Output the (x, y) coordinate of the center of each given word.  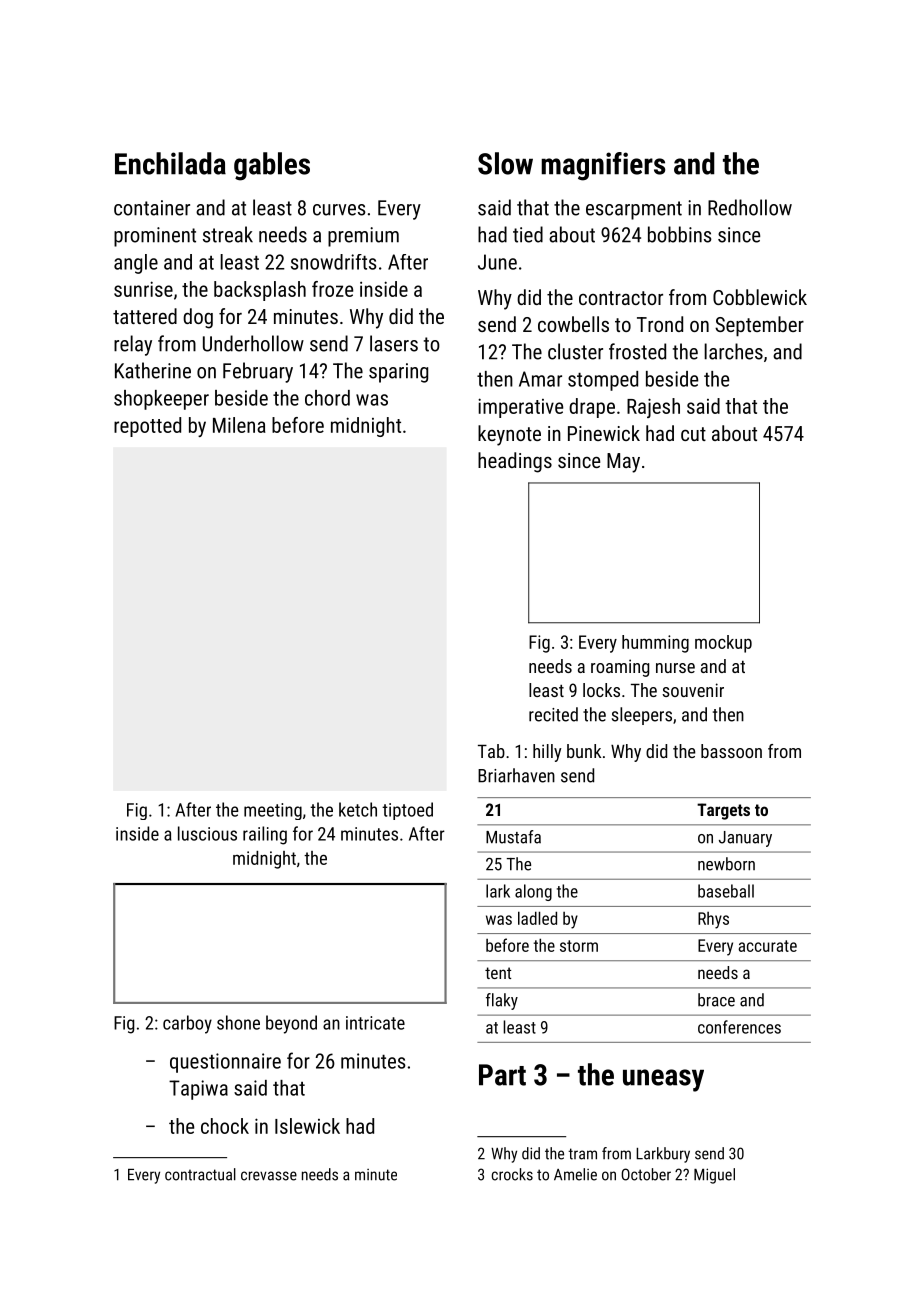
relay (133, 345)
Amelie (575, 1174)
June (497, 262)
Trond (660, 324)
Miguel (714, 1176)
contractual (200, 1174)
